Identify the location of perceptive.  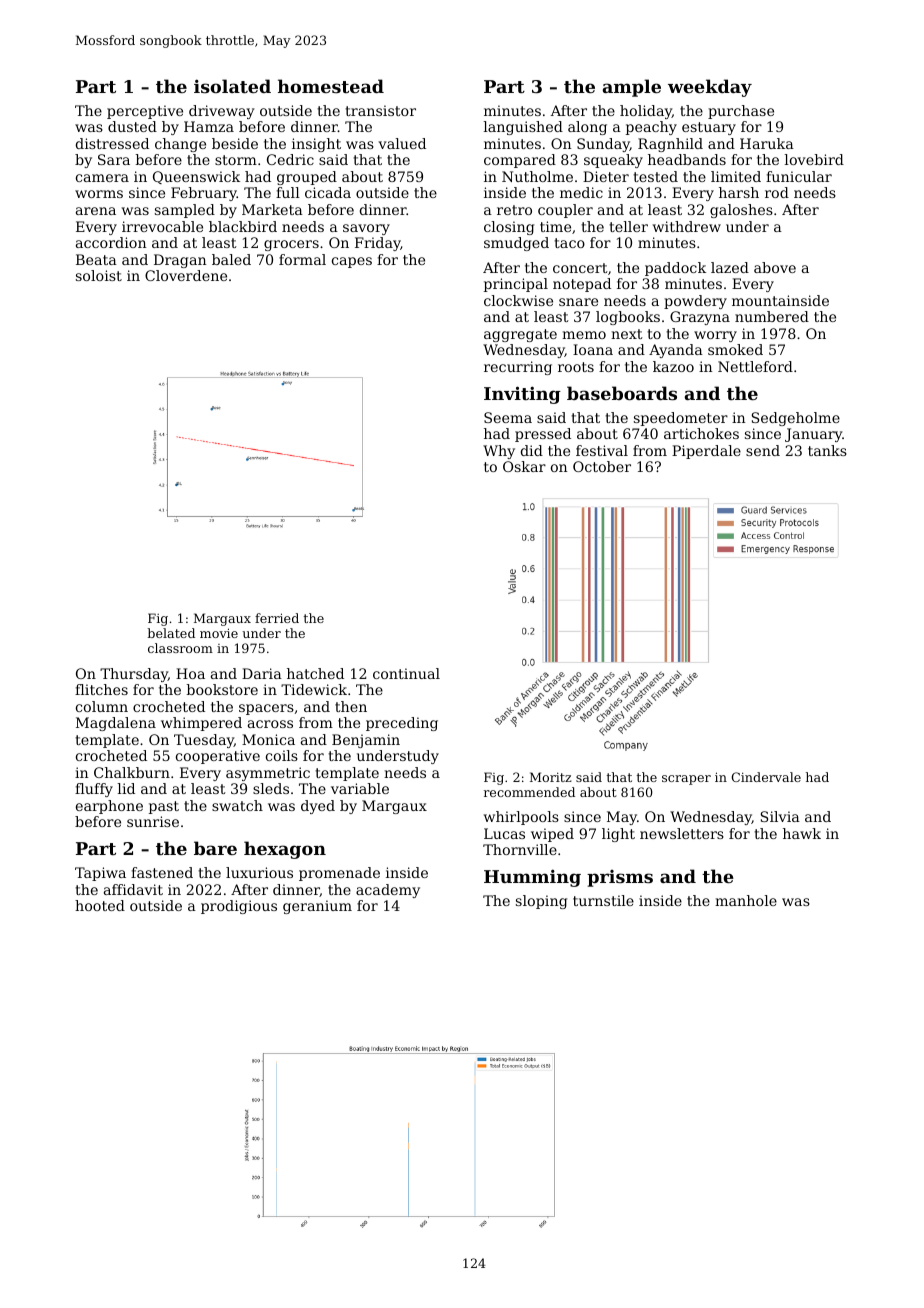
(145, 112).
